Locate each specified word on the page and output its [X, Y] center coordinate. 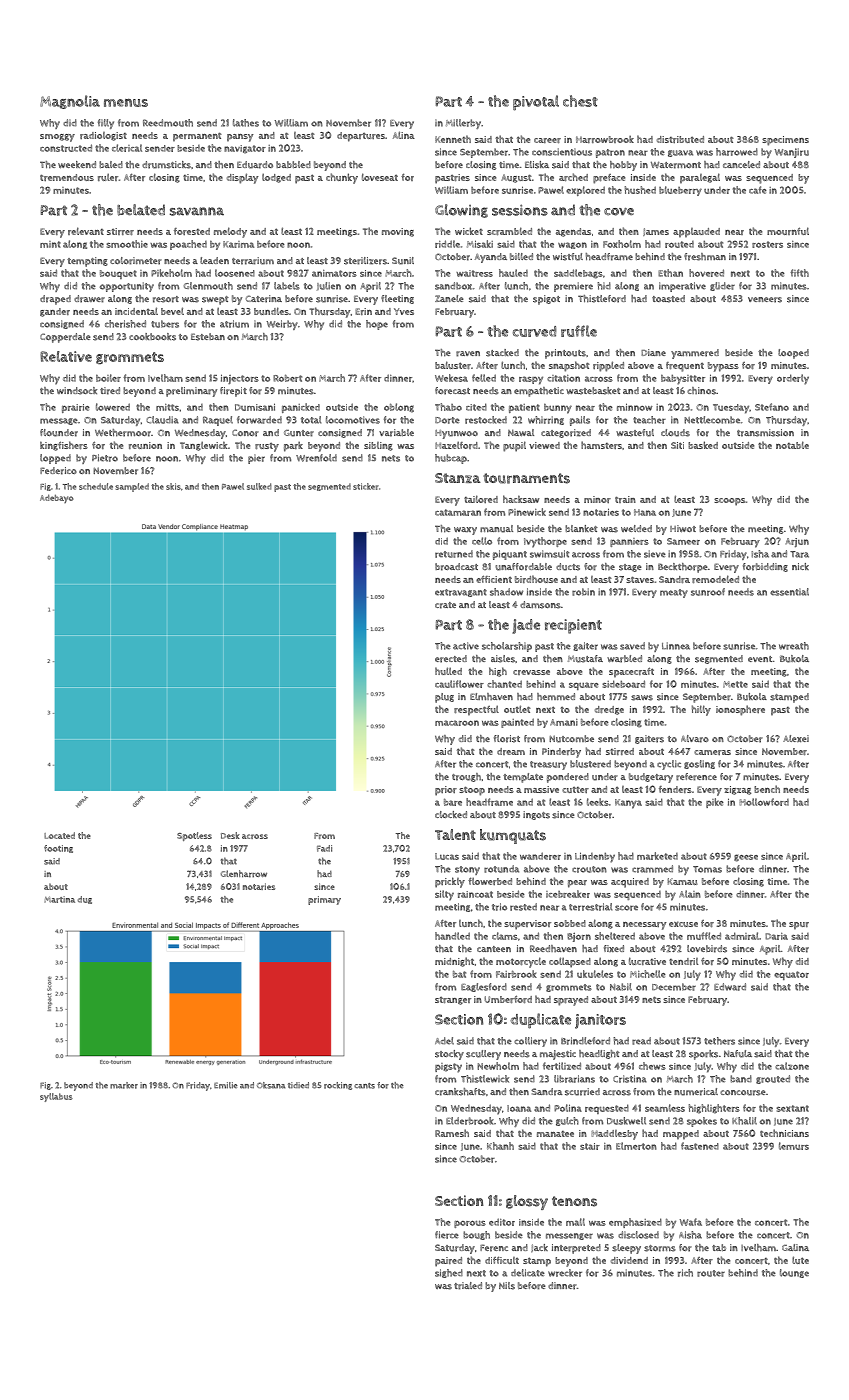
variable [396, 433]
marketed [657, 856]
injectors [240, 379]
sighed [449, 1273]
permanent [197, 137]
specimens [785, 141]
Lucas [447, 856]
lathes [246, 123]
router [711, 1273]
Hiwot [683, 529]
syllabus [56, 1097]
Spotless [194, 836]
